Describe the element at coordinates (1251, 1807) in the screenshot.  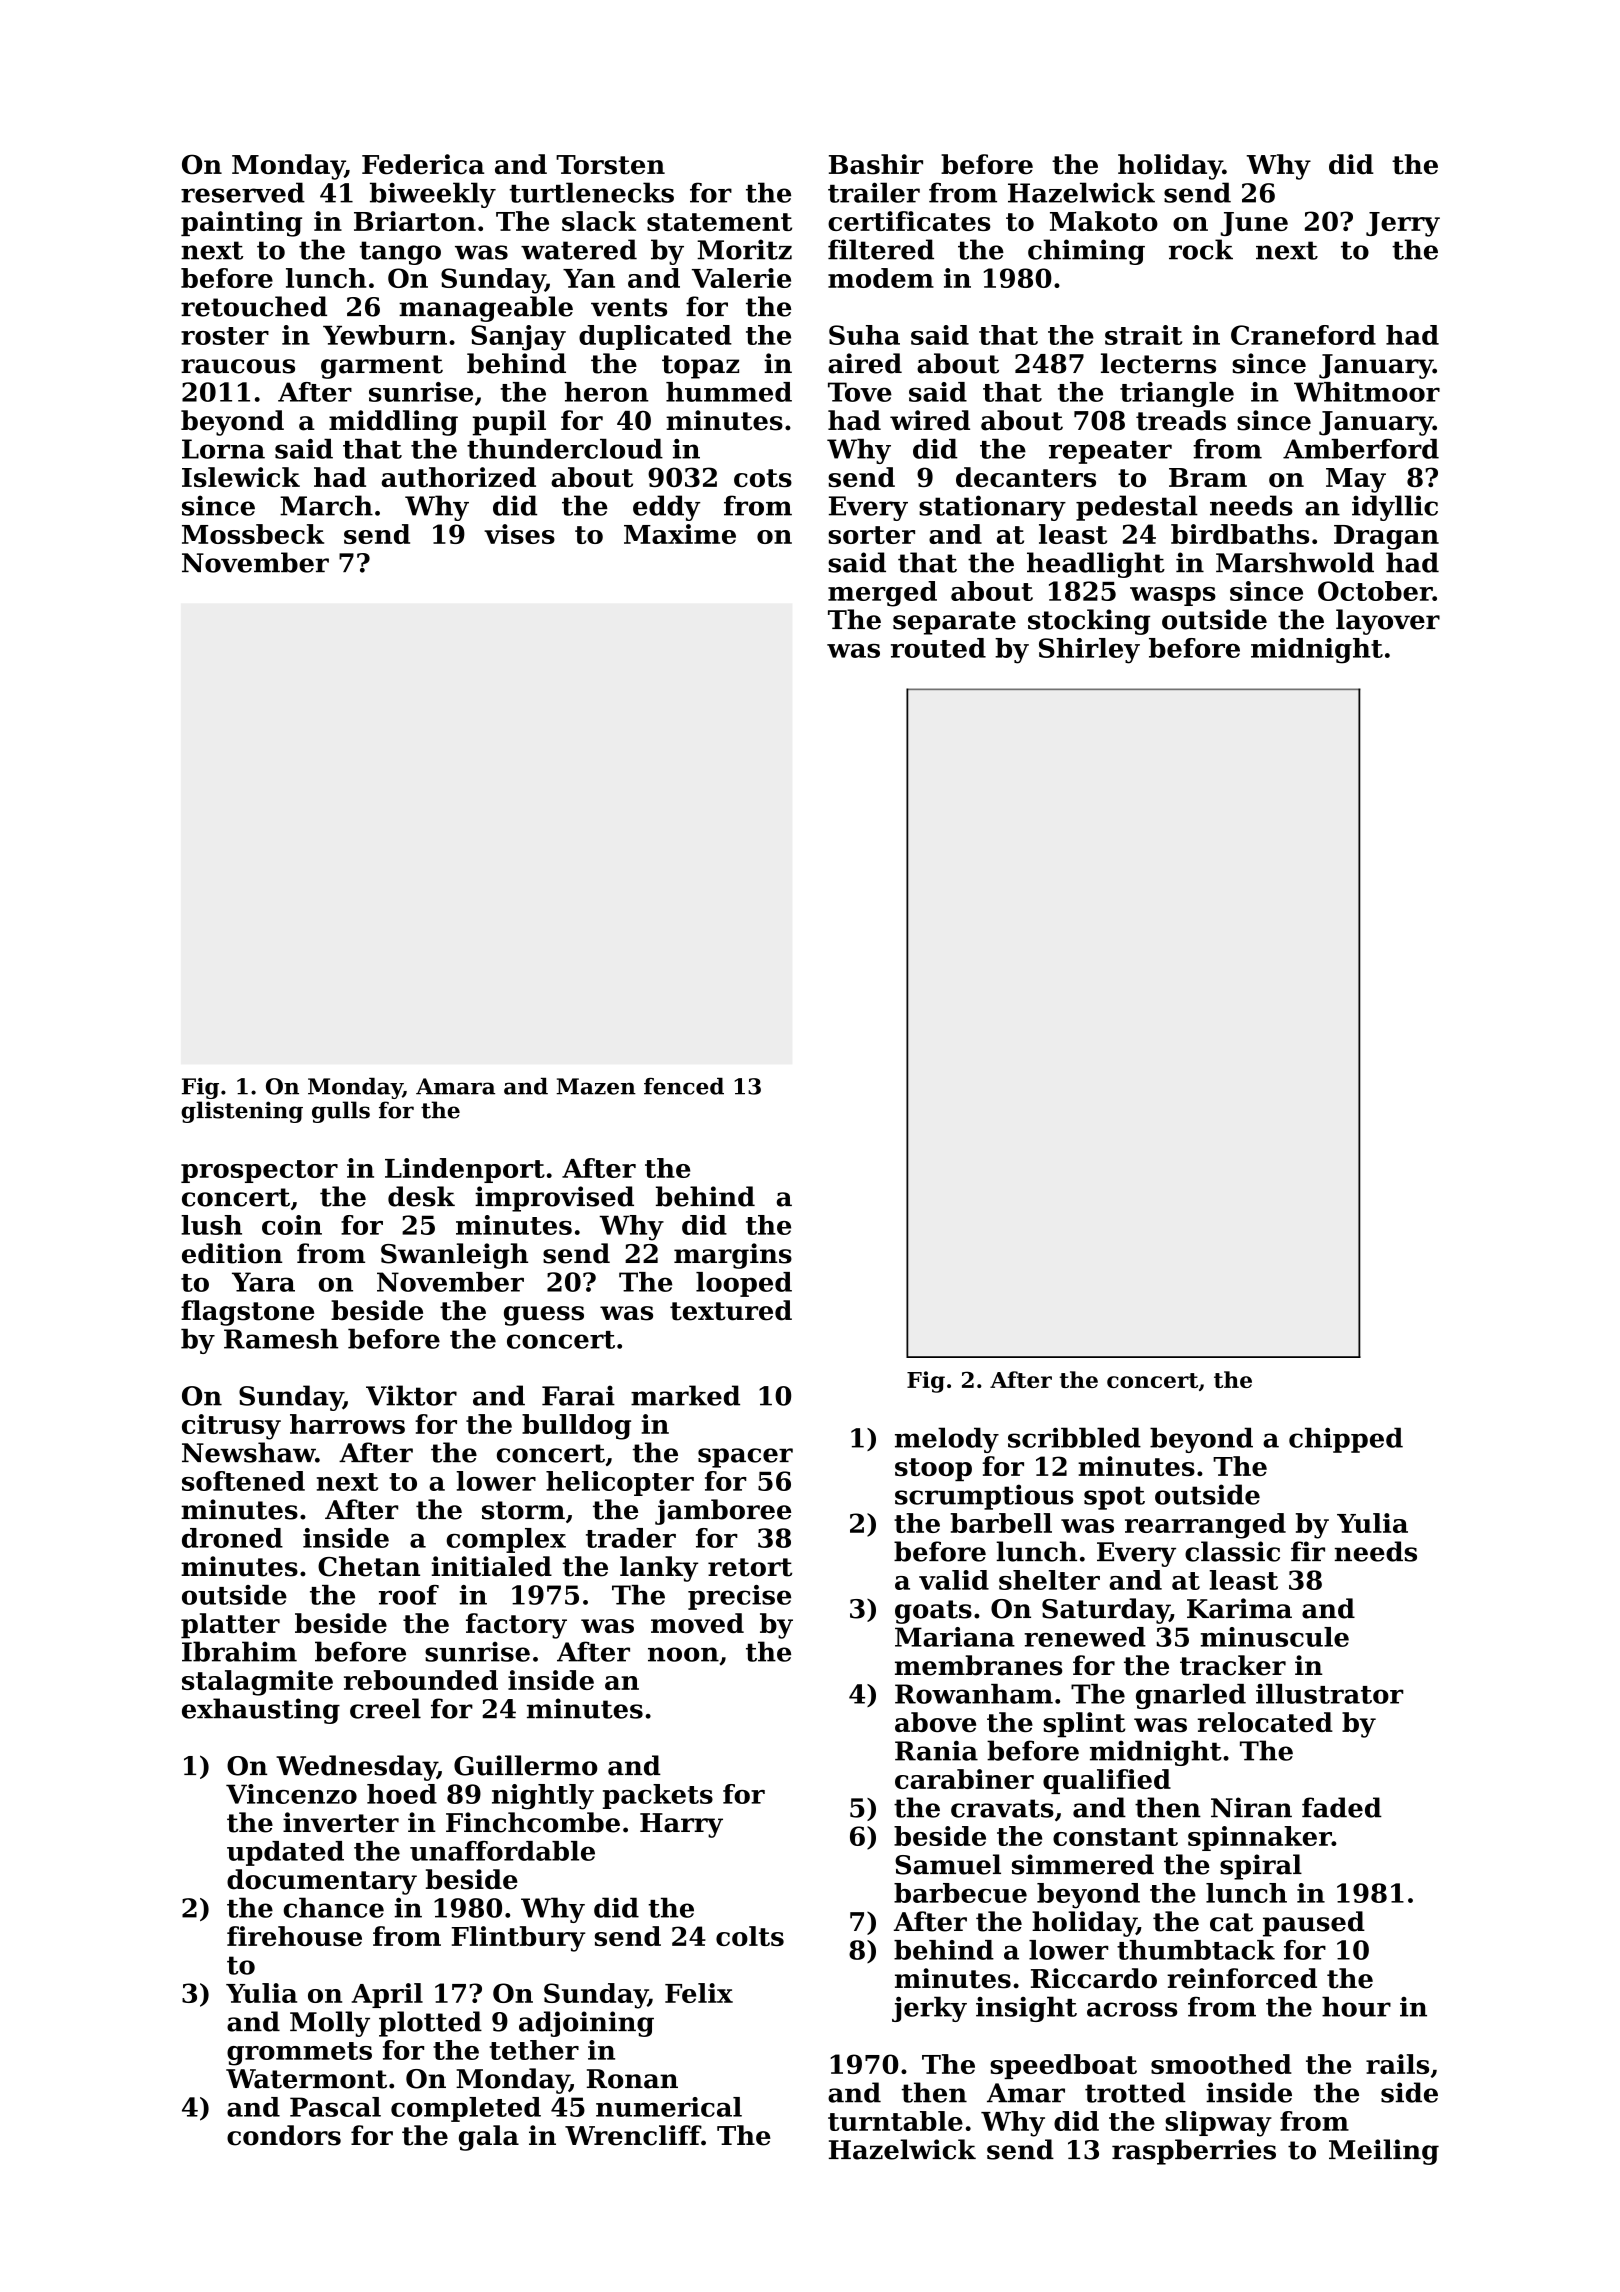
I see `Niran` at that location.
